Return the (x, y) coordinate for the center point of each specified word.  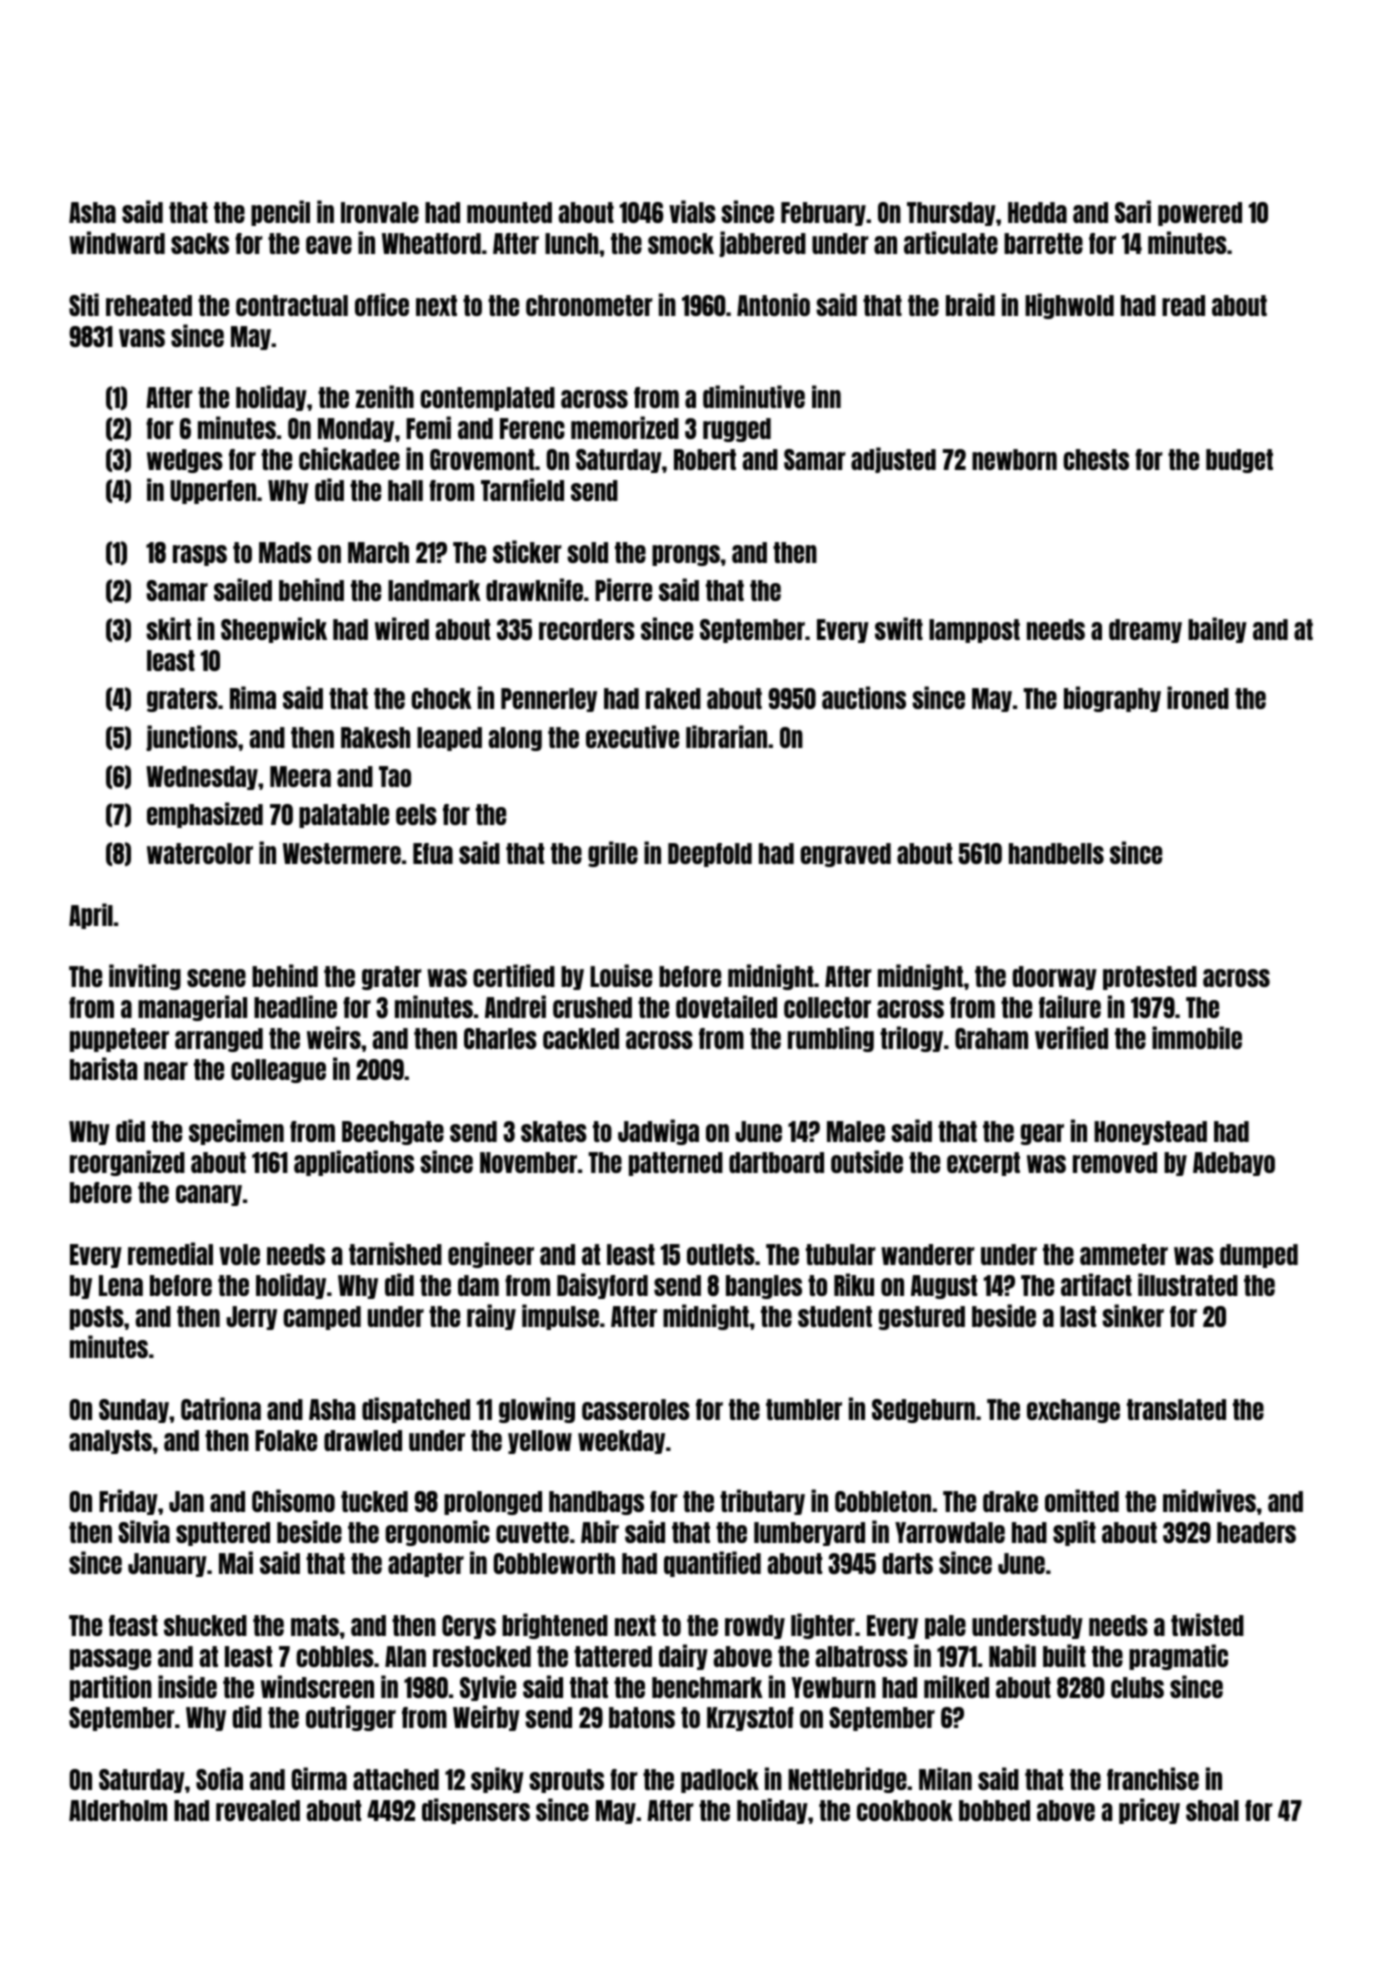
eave (329, 245)
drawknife (534, 589)
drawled (363, 1440)
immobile (1197, 1037)
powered (1200, 214)
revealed (258, 1810)
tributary (762, 1502)
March (378, 552)
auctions (864, 697)
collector (827, 1007)
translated (1176, 1409)
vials (692, 211)
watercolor (200, 853)
